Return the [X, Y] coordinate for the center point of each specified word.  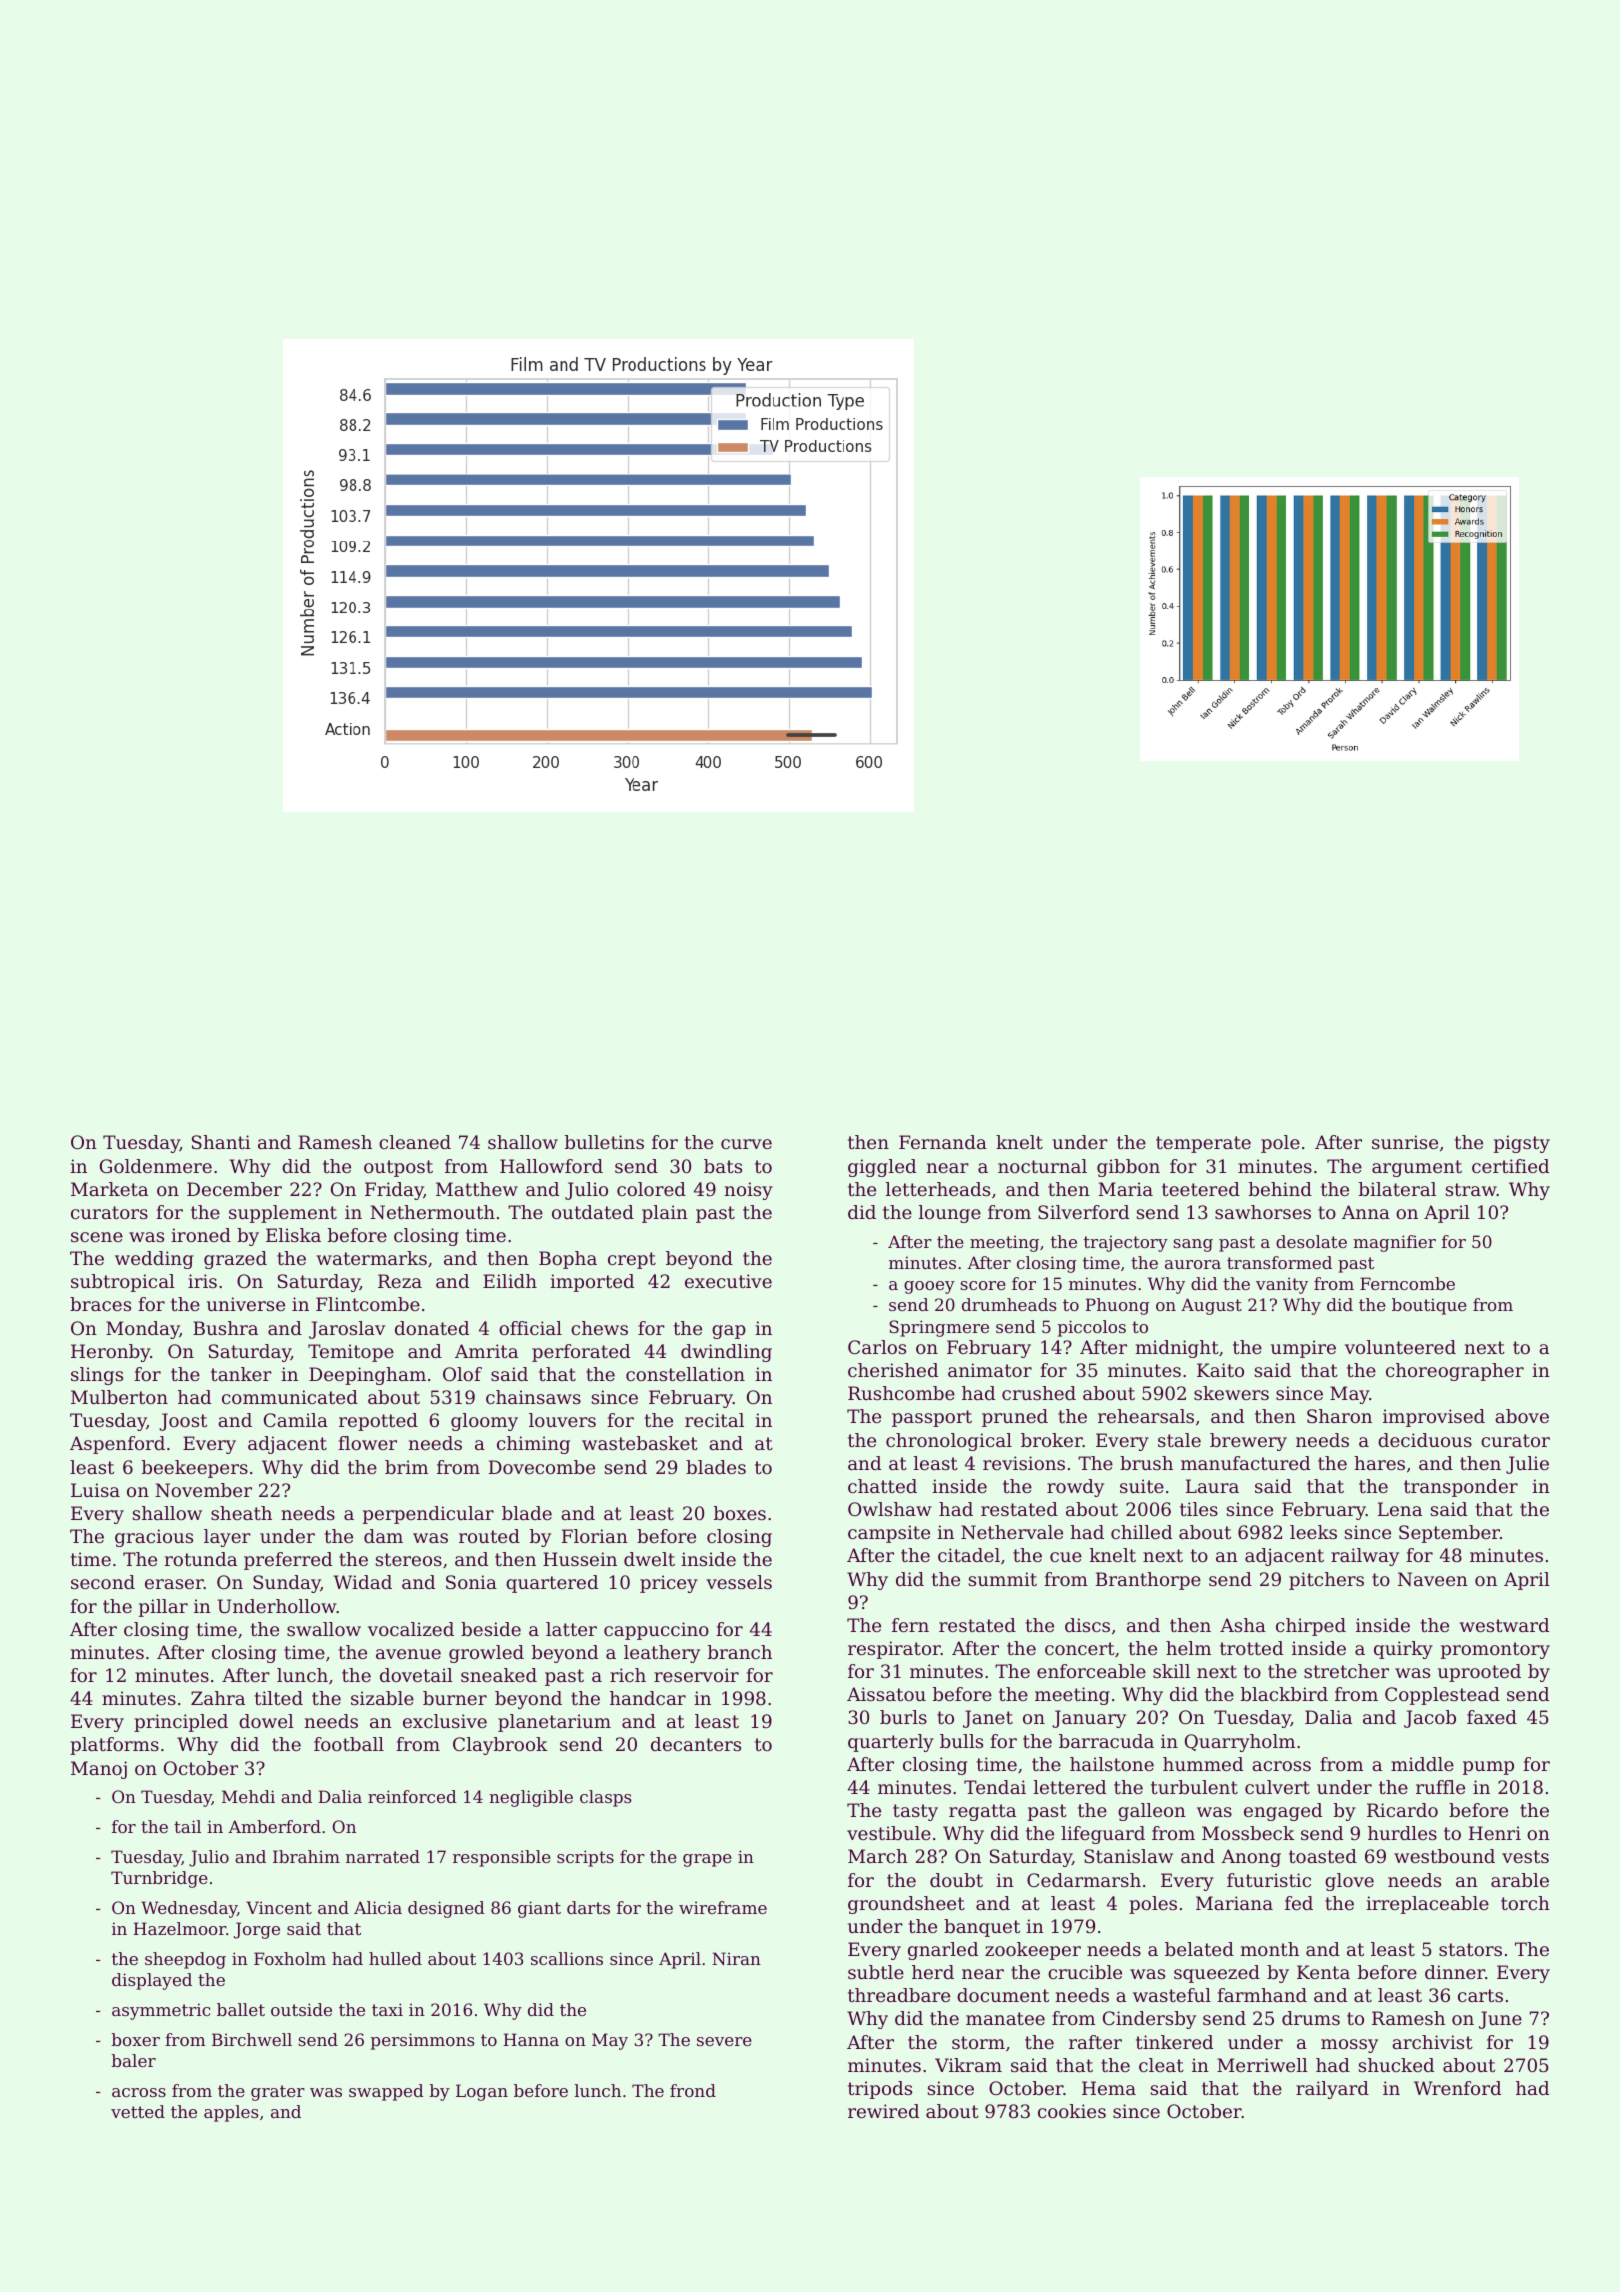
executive [728, 1281]
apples [231, 2113]
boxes [740, 1513]
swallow [324, 1629]
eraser [174, 1584]
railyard [1332, 2090]
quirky [1403, 1650]
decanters [696, 1744]
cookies [1072, 2111]
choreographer [1455, 1372]
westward [1504, 1625]
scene [97, 1237]
